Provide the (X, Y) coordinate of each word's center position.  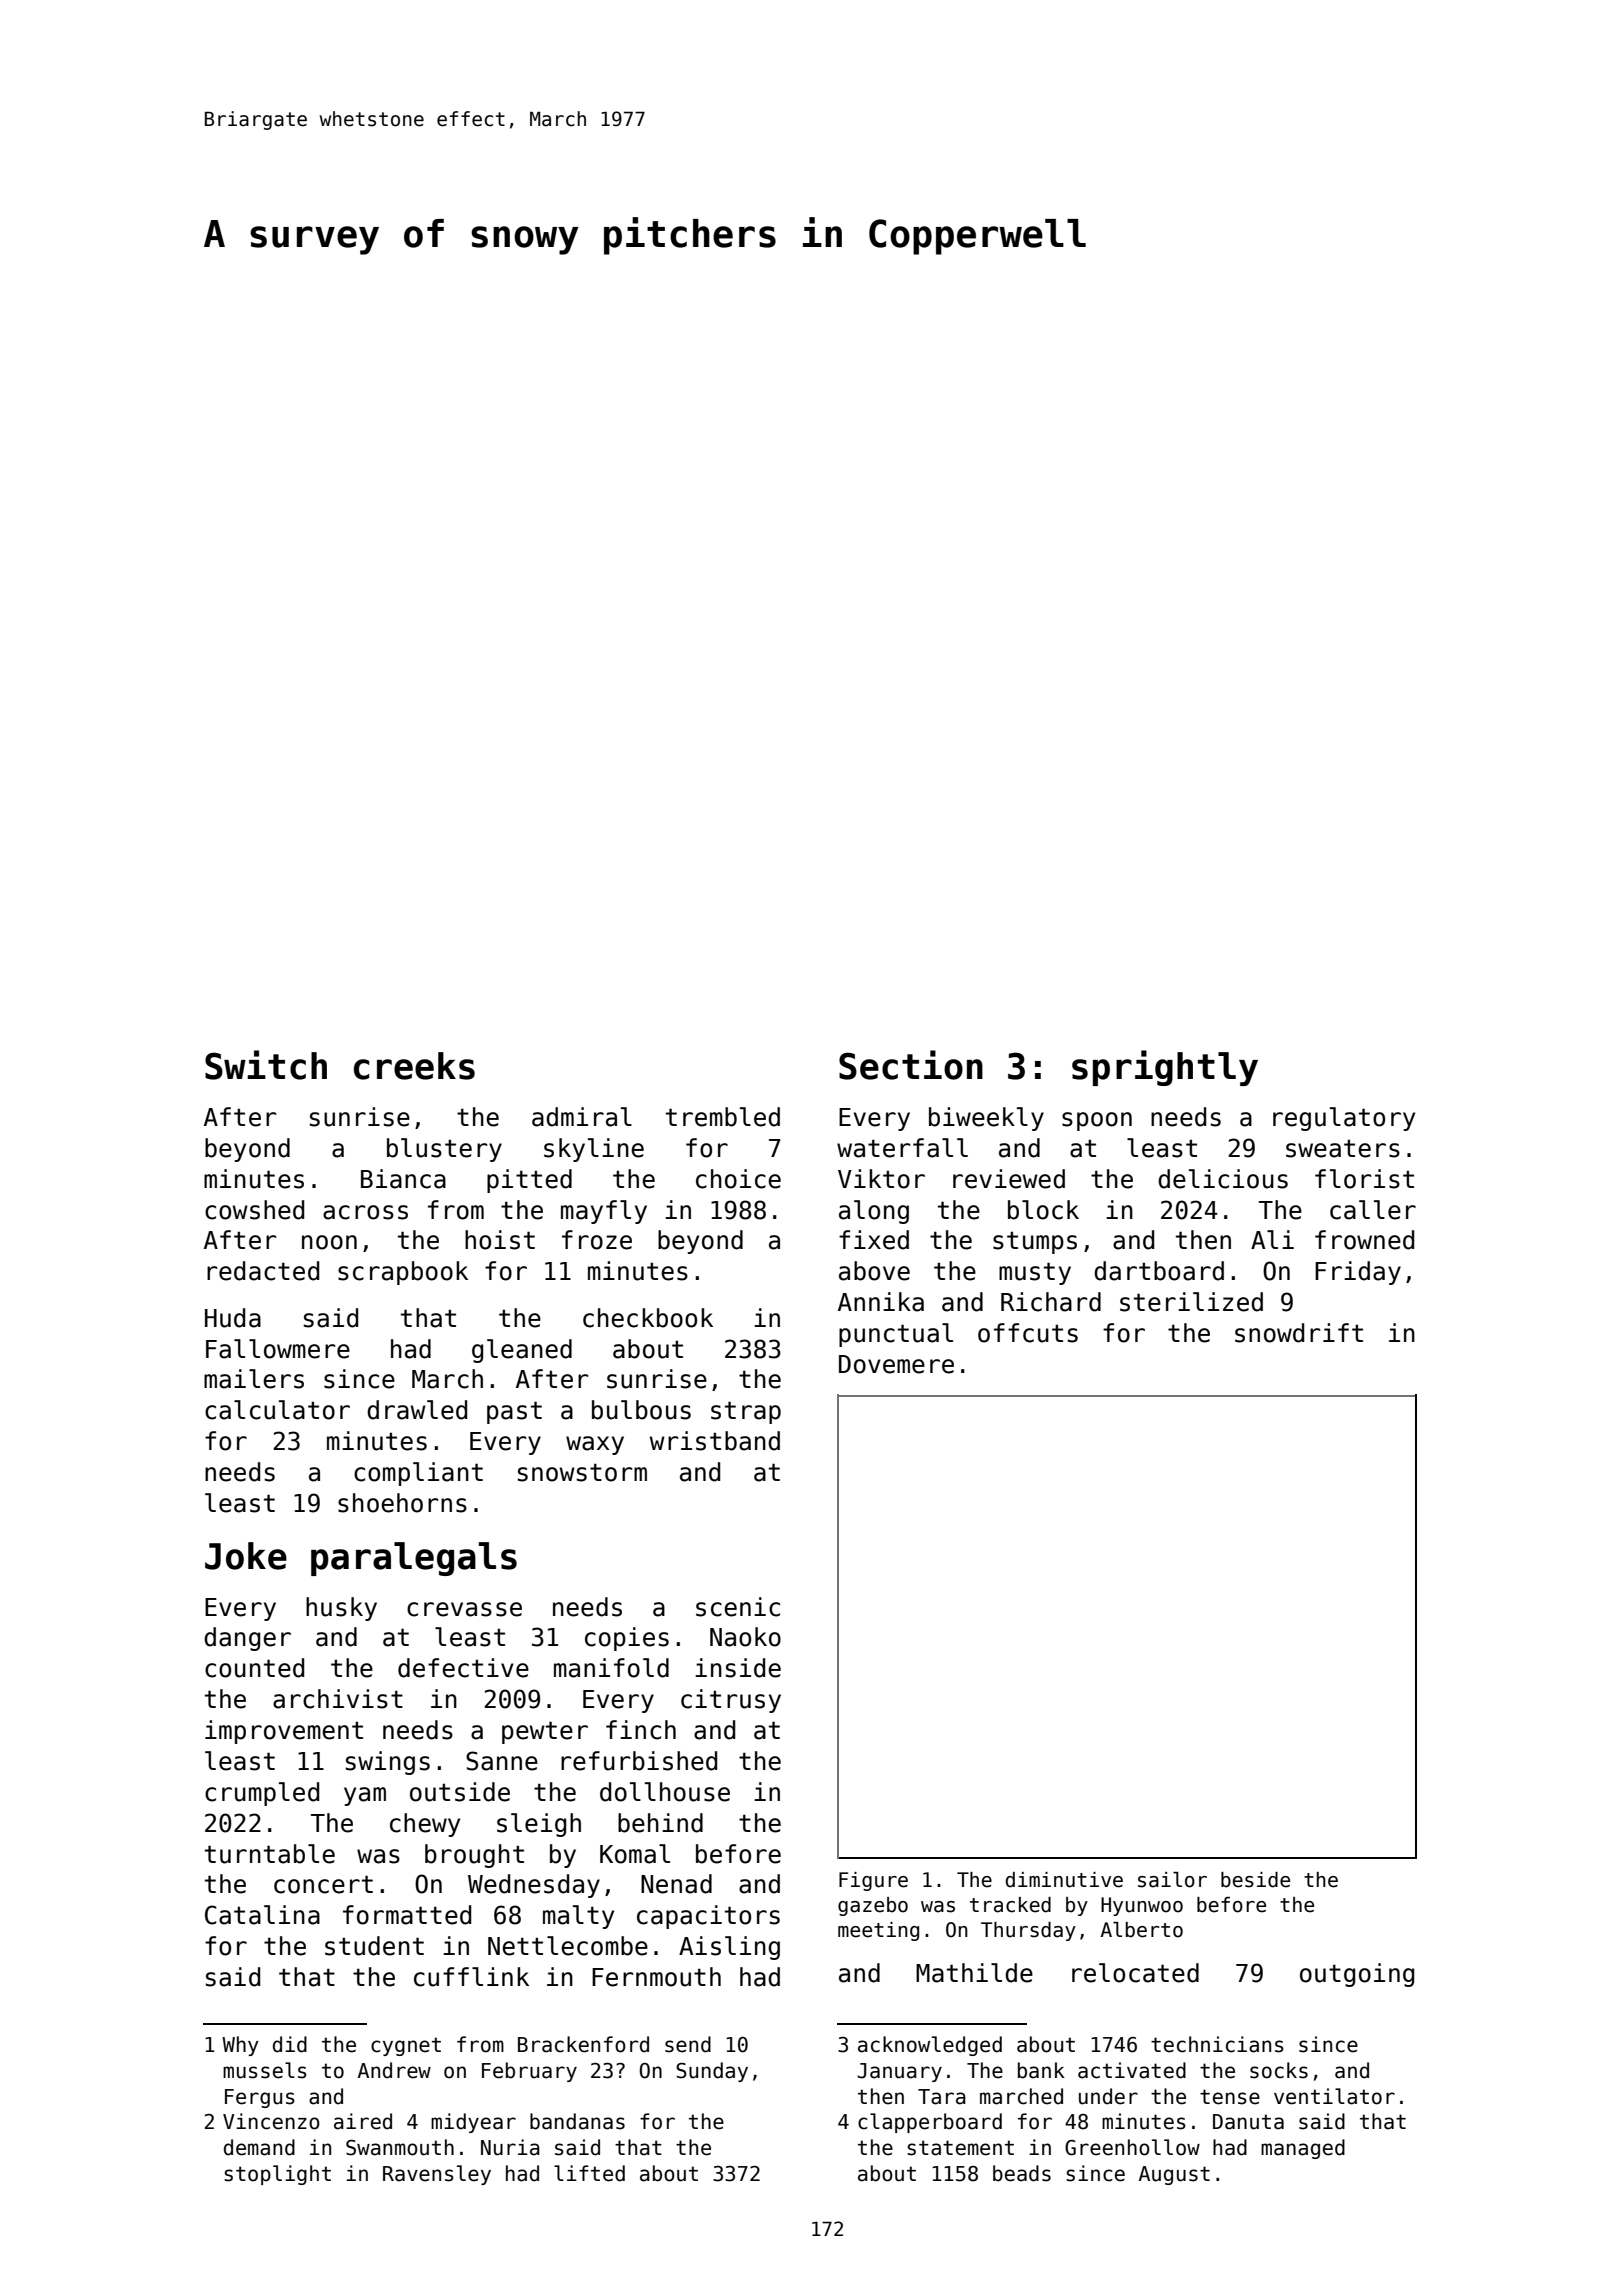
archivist (338, 1699)
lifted (589, 2173)
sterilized (1191, 1302)
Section (911, 1065)
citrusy (731, 1701)
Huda (233, 1318)
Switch (266, 1065)
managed (1303, 2149)
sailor (1172, 1880)
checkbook (648, 1318)
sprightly (1165, 1068)
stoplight (277, 2175)
